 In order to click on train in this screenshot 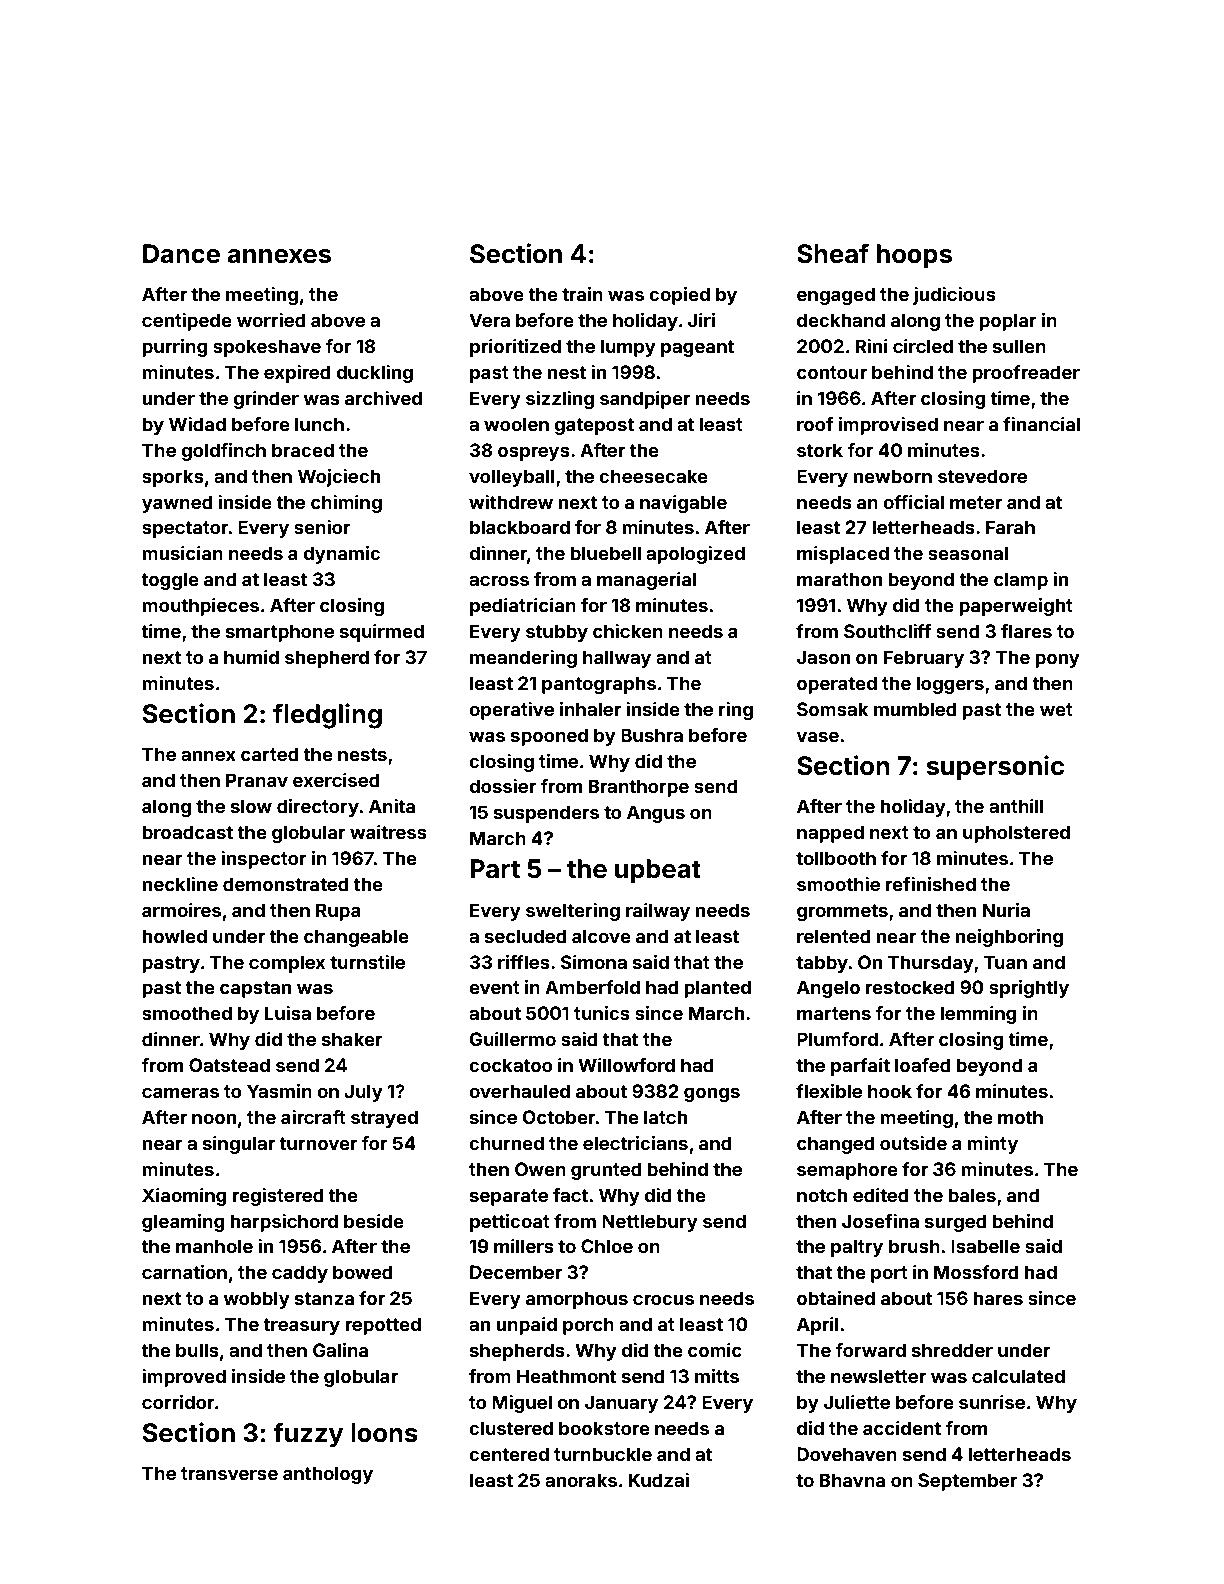, I will do `click(582, 294)`.
